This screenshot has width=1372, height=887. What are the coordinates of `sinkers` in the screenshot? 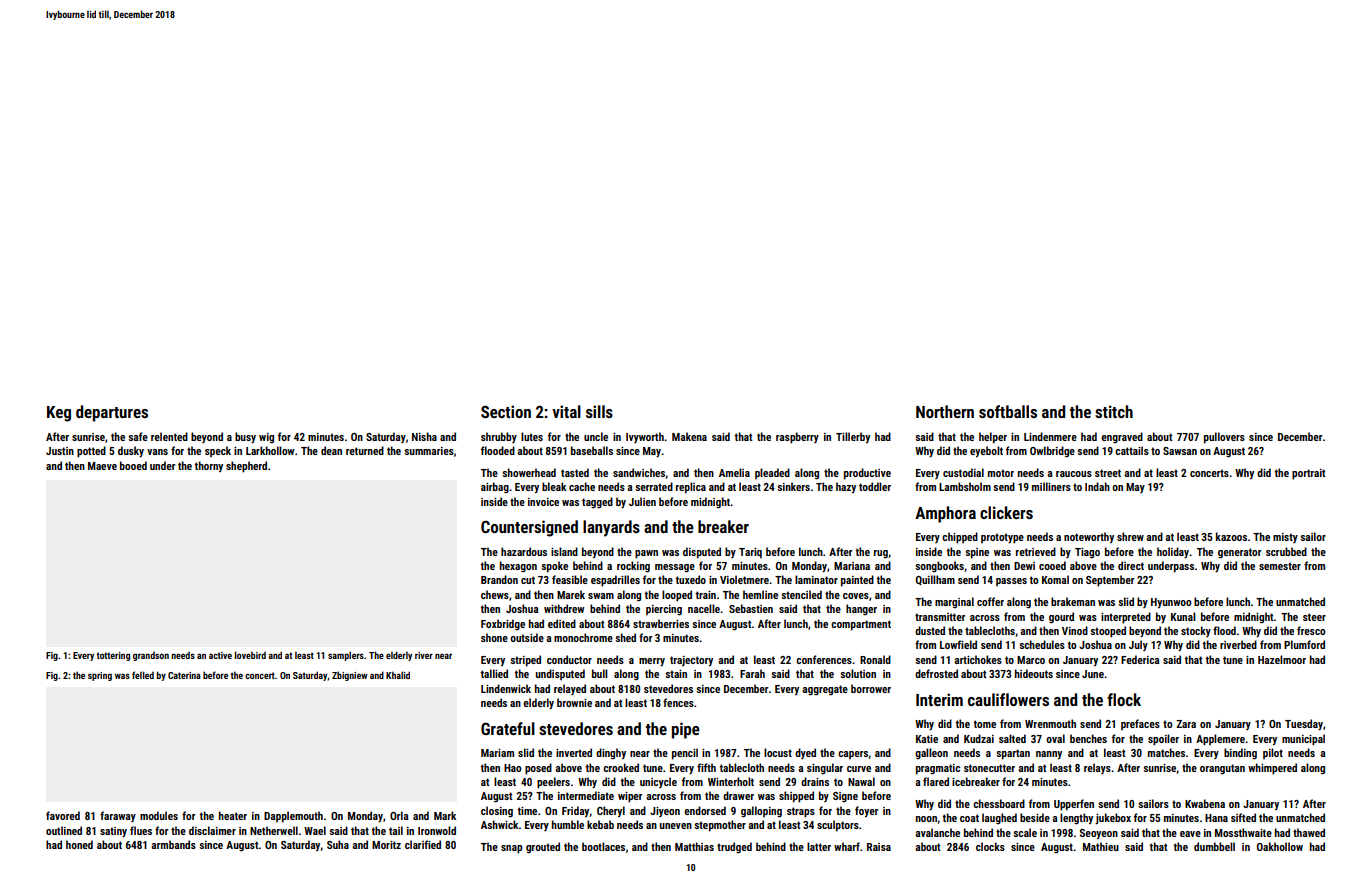 It's located at (793, 486).
